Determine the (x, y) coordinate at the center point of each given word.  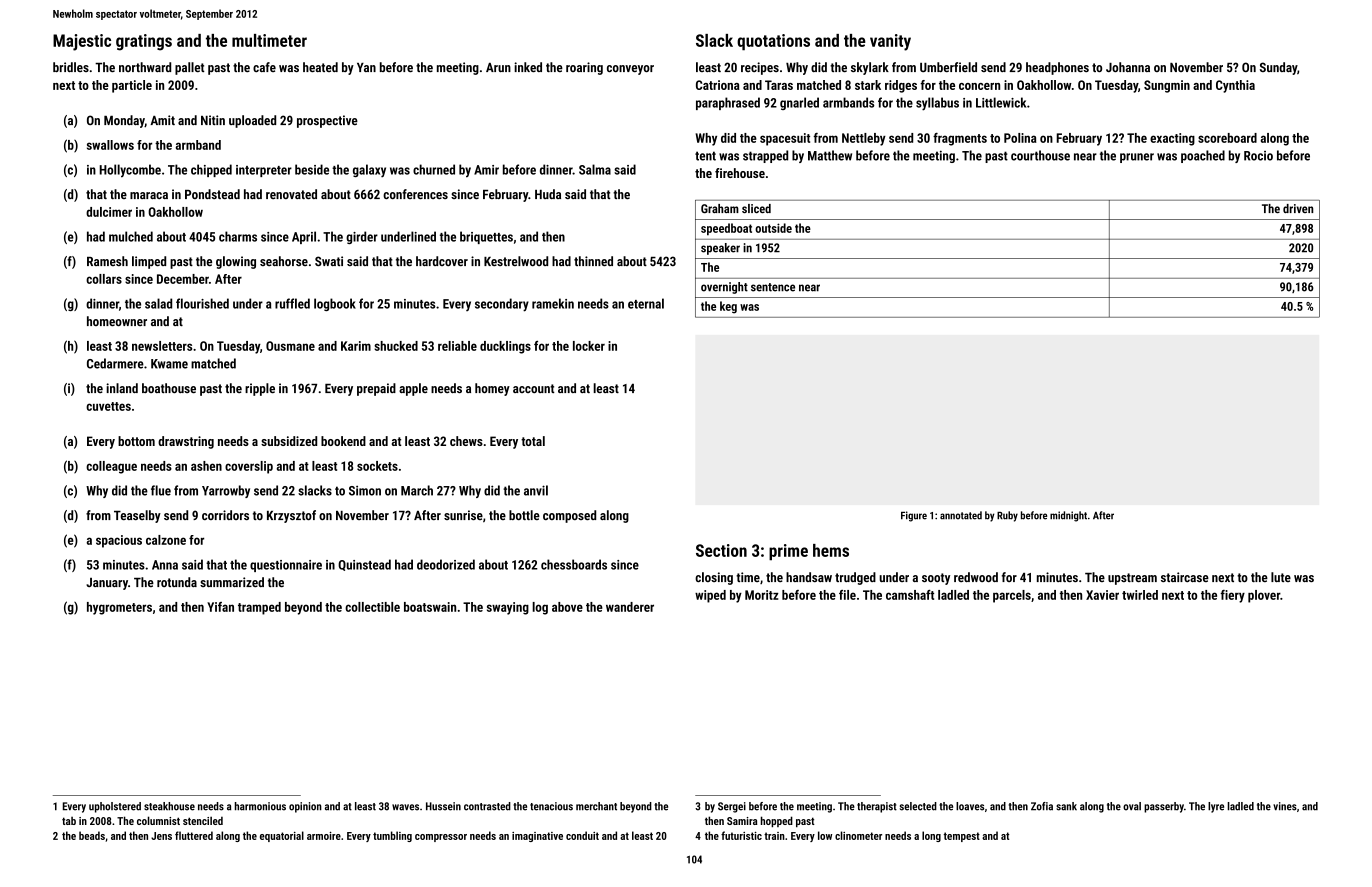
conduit (582, 835)
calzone (166, 540)
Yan (366, 67)
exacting (1172, 139)
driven (1298, 208)
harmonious (260, 806)
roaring (584, 68)
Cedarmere (115, 363)
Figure (914, 516)
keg (728, 307)
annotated (961, 515)
